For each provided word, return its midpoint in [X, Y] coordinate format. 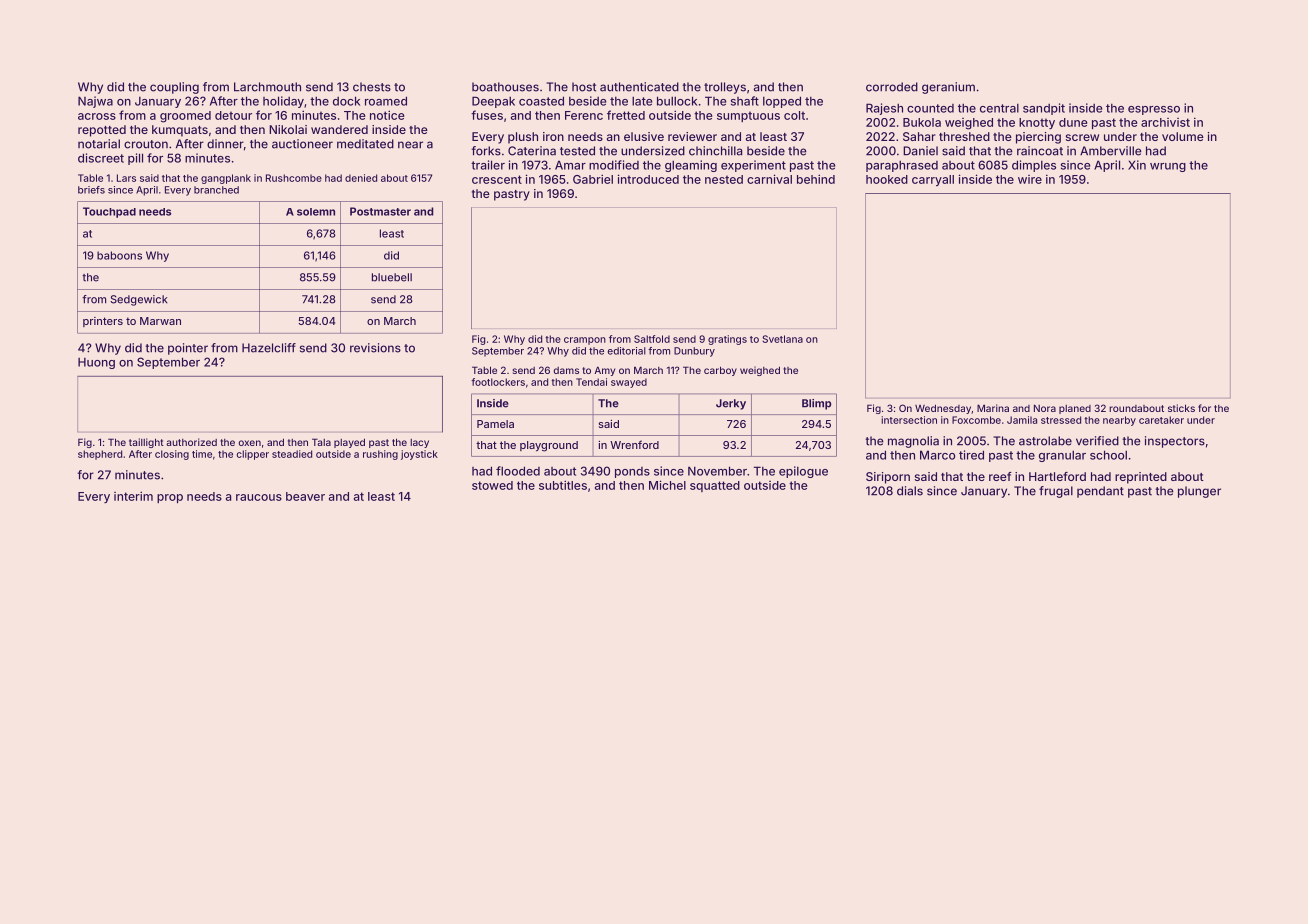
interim [133, 496]
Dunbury [694, 352]
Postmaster [380, 211]
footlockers [498, 382]
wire [1030, 179]
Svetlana [782, 339]
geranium [948, 88]
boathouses [505, 87]
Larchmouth [267, 87]
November [717, 471]
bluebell [392, 277]
